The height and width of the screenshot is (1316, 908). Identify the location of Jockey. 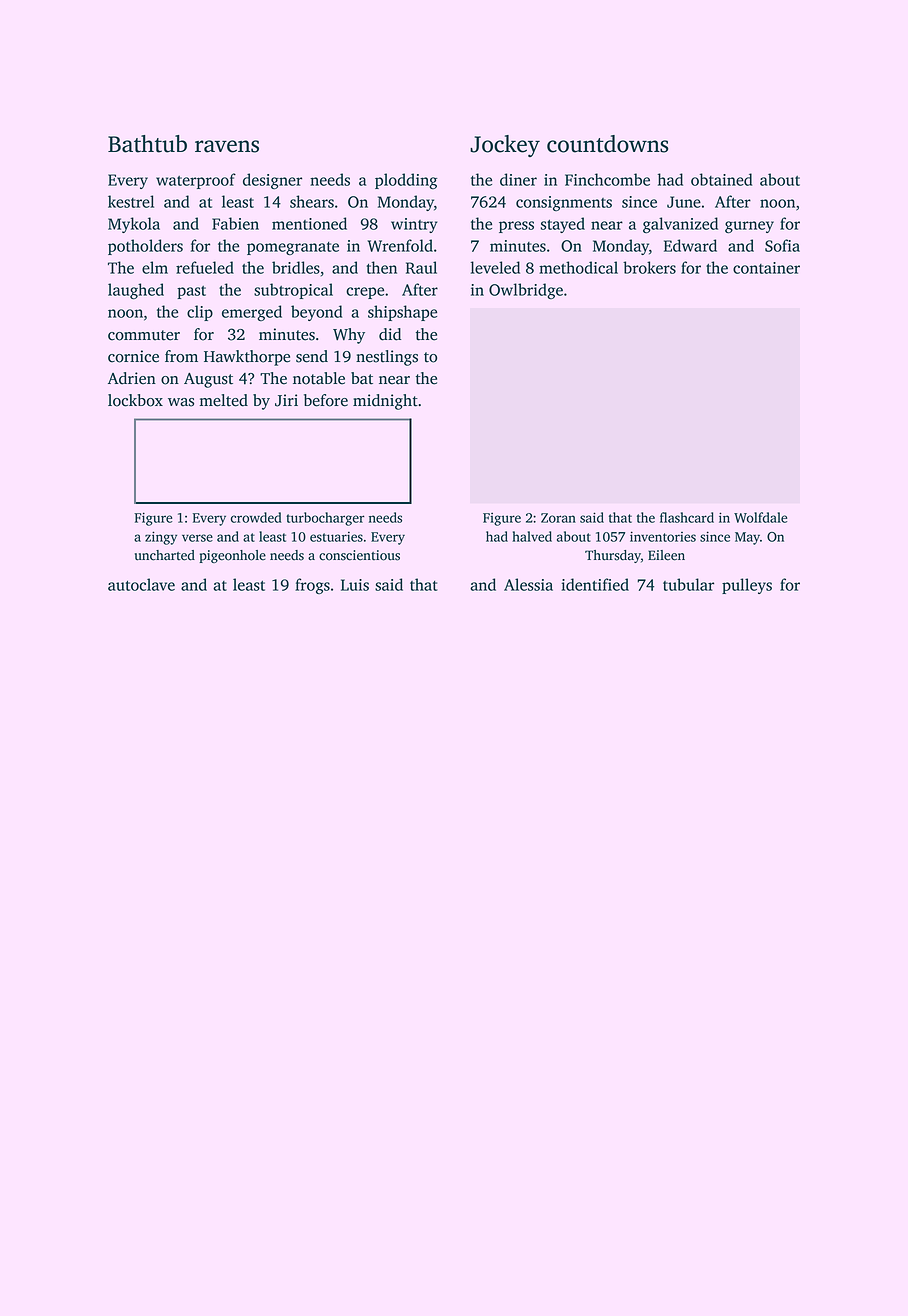
(505, 146).
